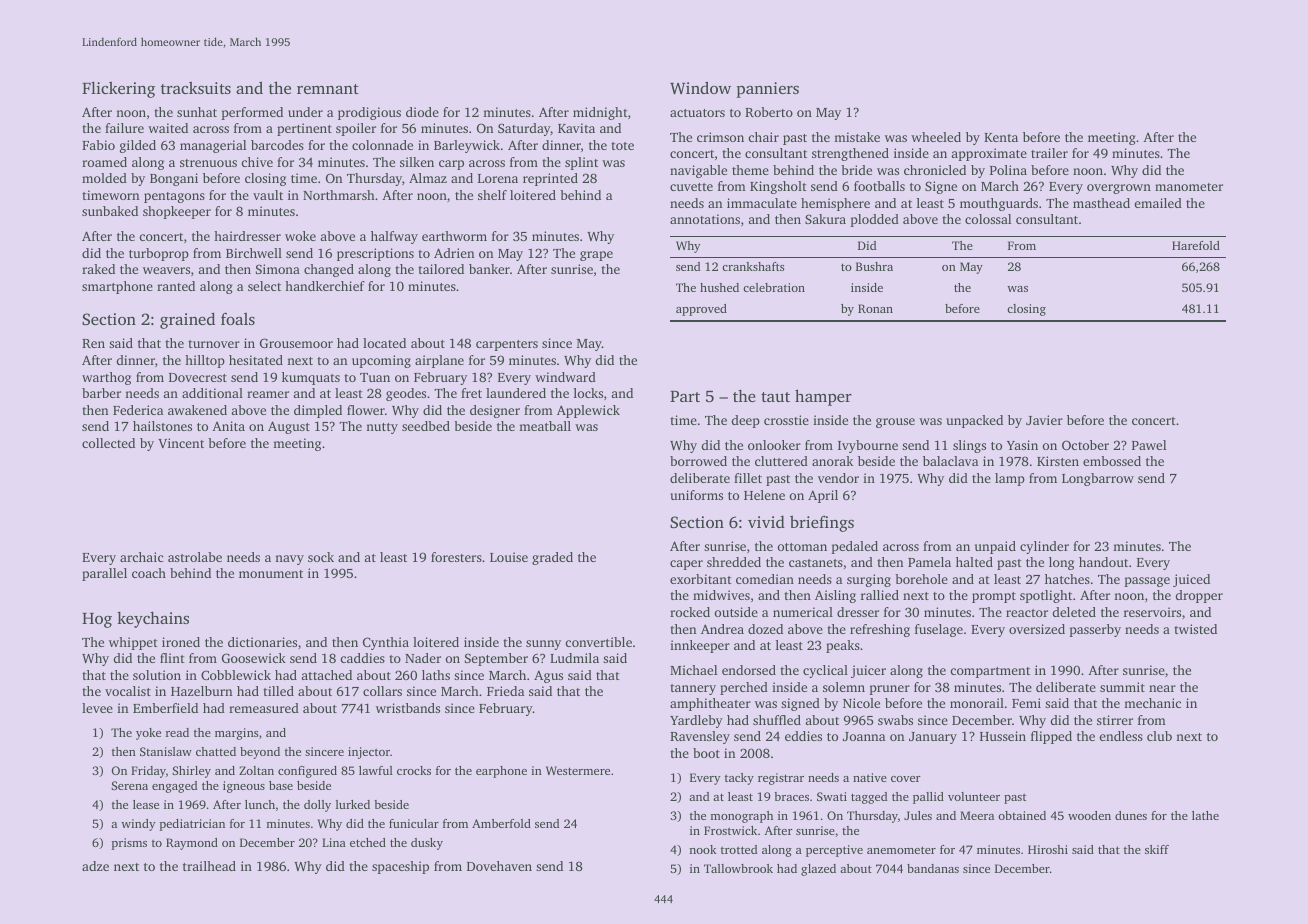 Image resolution: width=1308 pixels, height=924 pixels. Describe the element at coordinates (328, 89) in the image. I see `remnant` at that location.
